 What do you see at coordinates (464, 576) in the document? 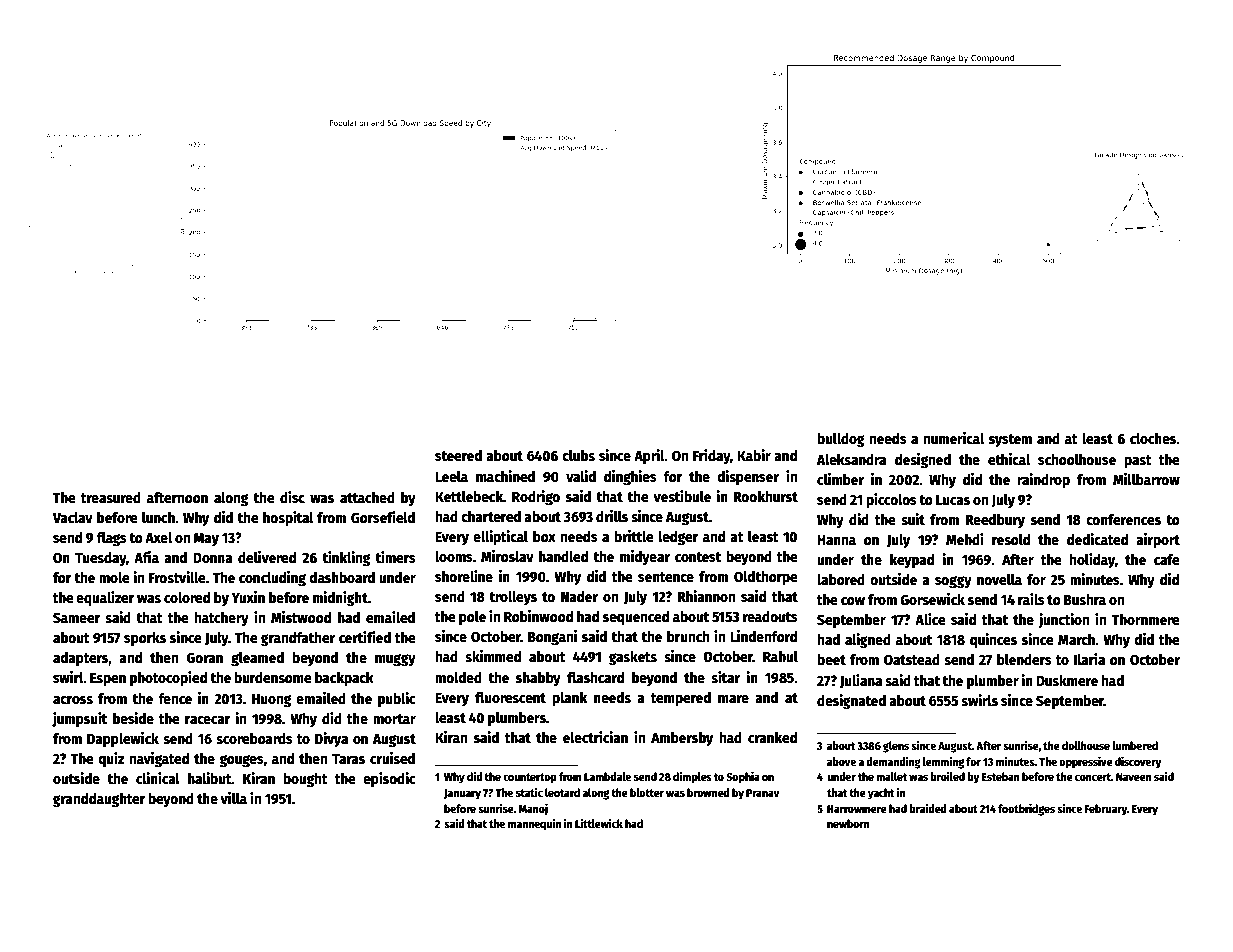
I see `shoreline` at bounding box center [464, 576].
